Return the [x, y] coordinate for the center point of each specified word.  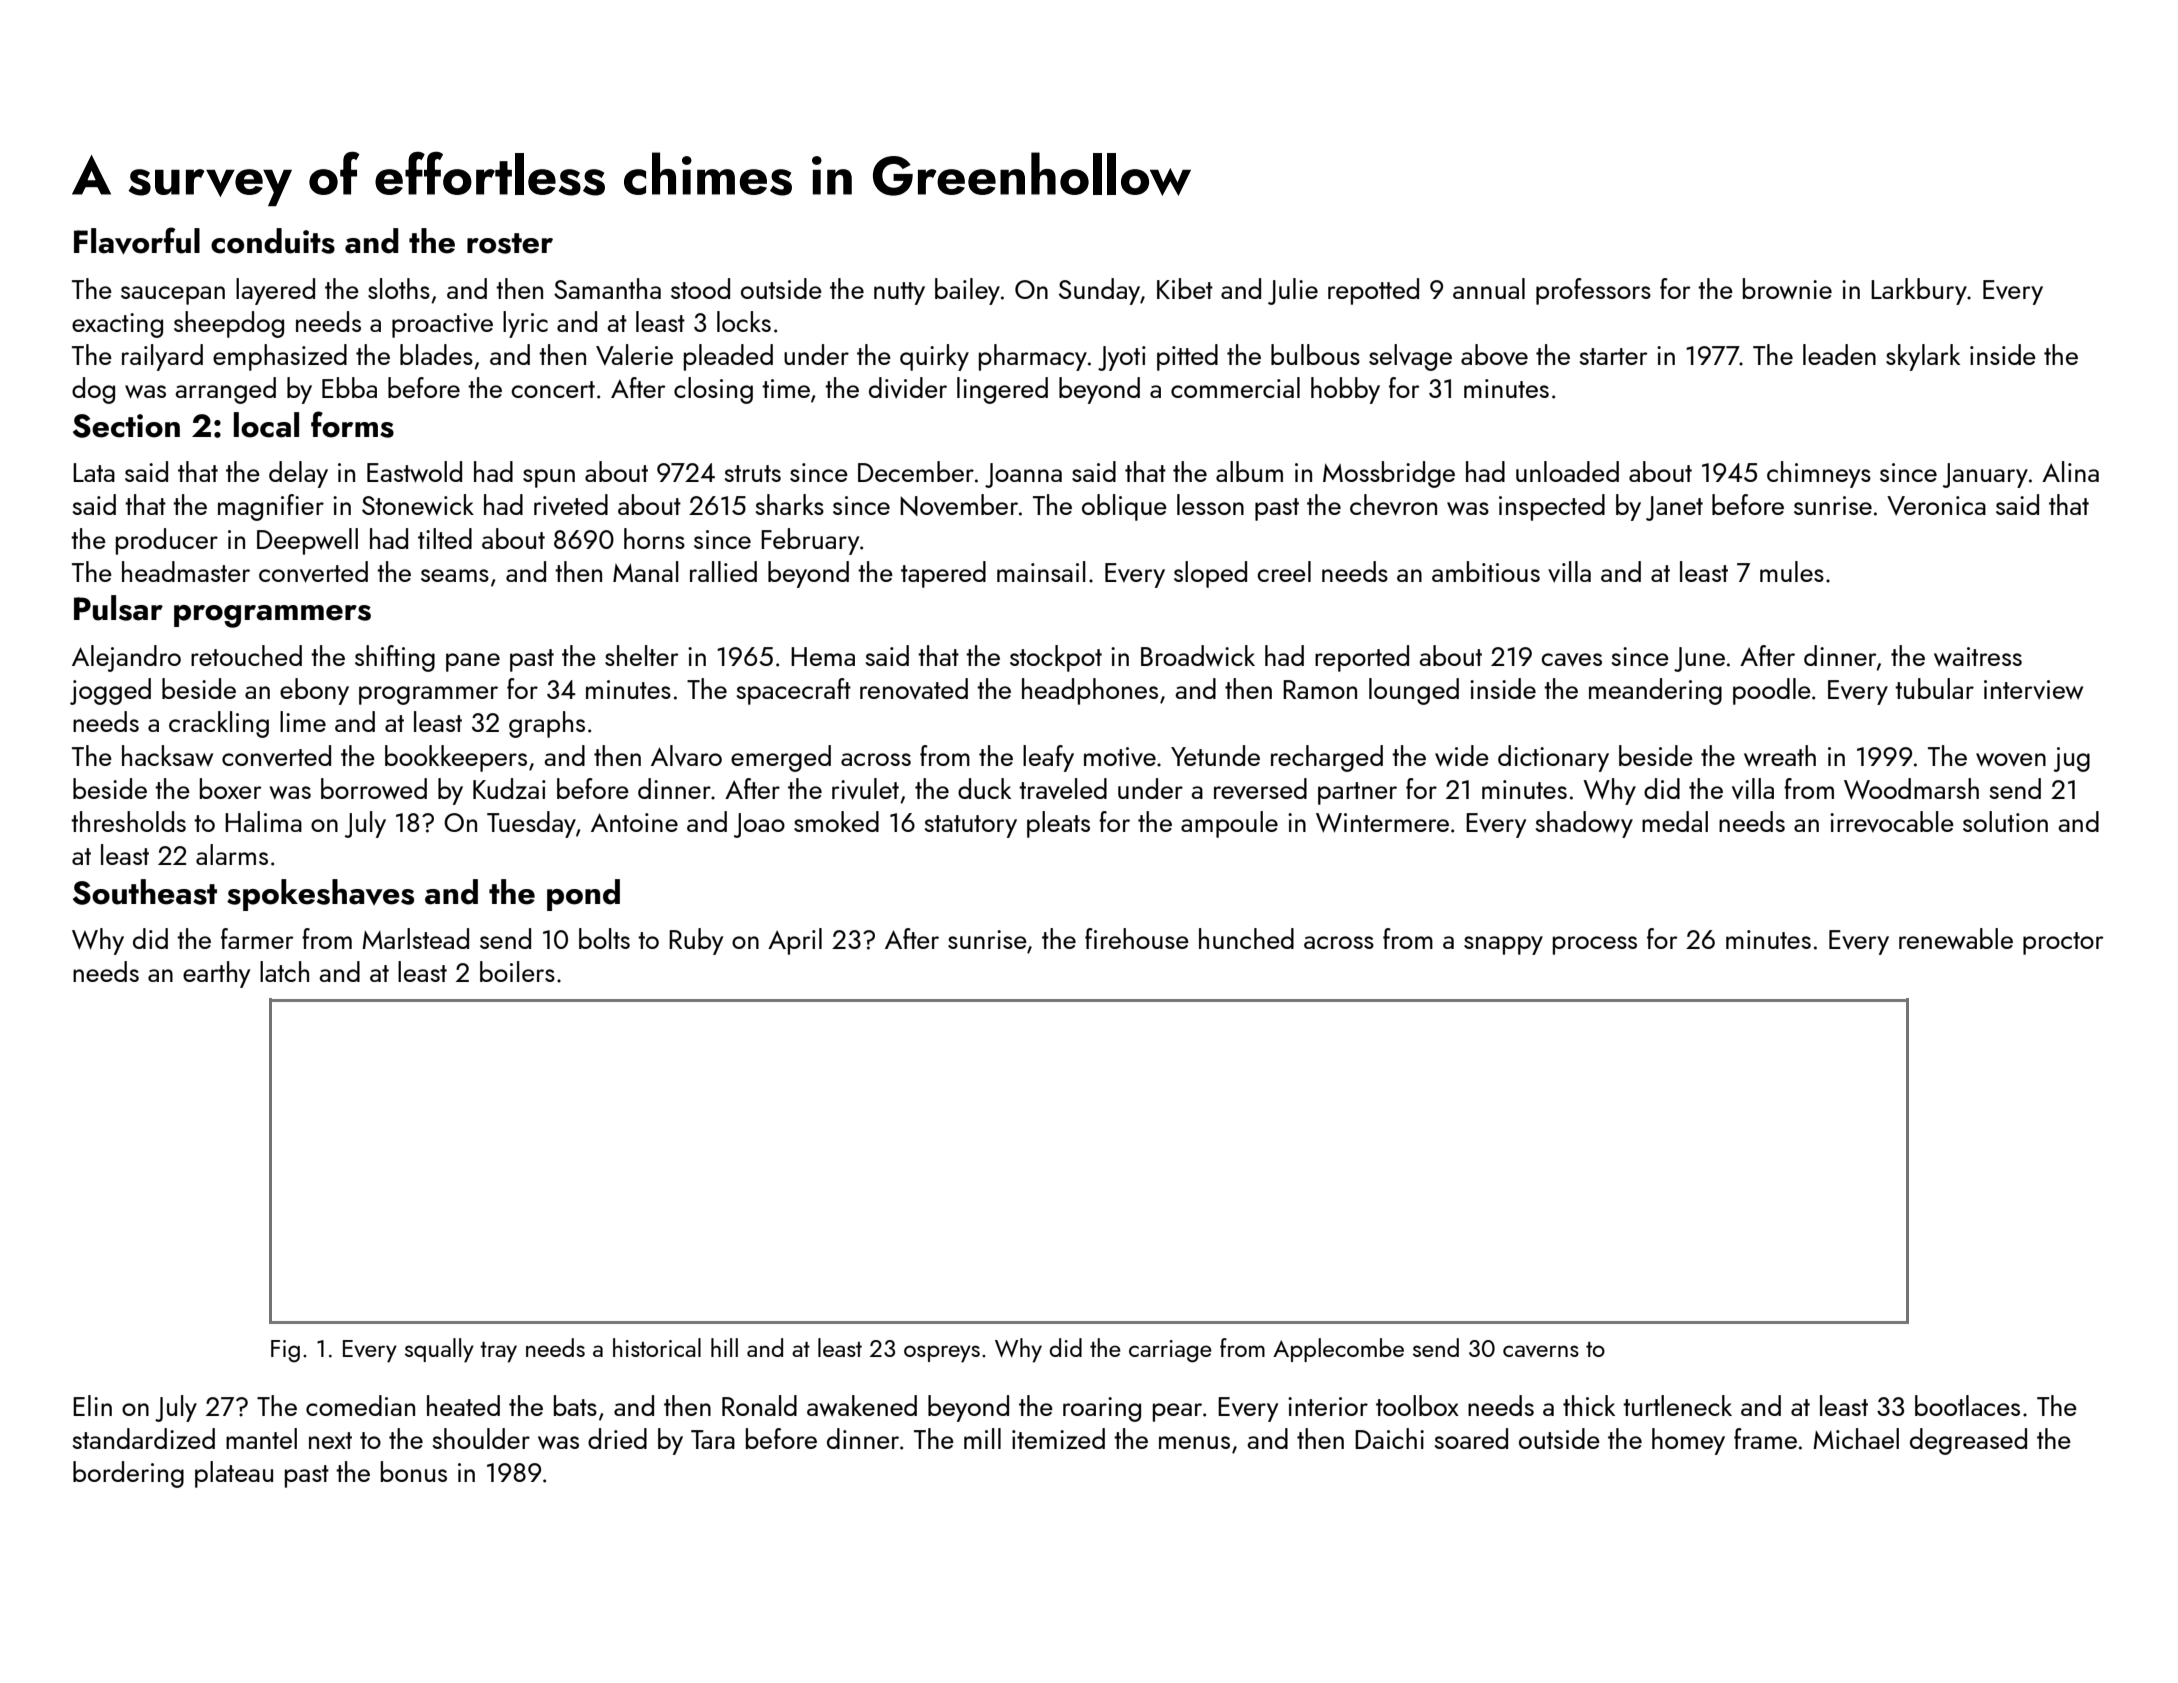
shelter [642, 655]
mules [1792, 571]
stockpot [1056, 658]
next [330, 1440]
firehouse [1137, 938]
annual [1489, 288]
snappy [1503, 945]
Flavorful [137, 241]
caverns [1541, 1351]
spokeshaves [320, 895]
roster [510, 243]
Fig [285, 1351]
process [1595, 945]
